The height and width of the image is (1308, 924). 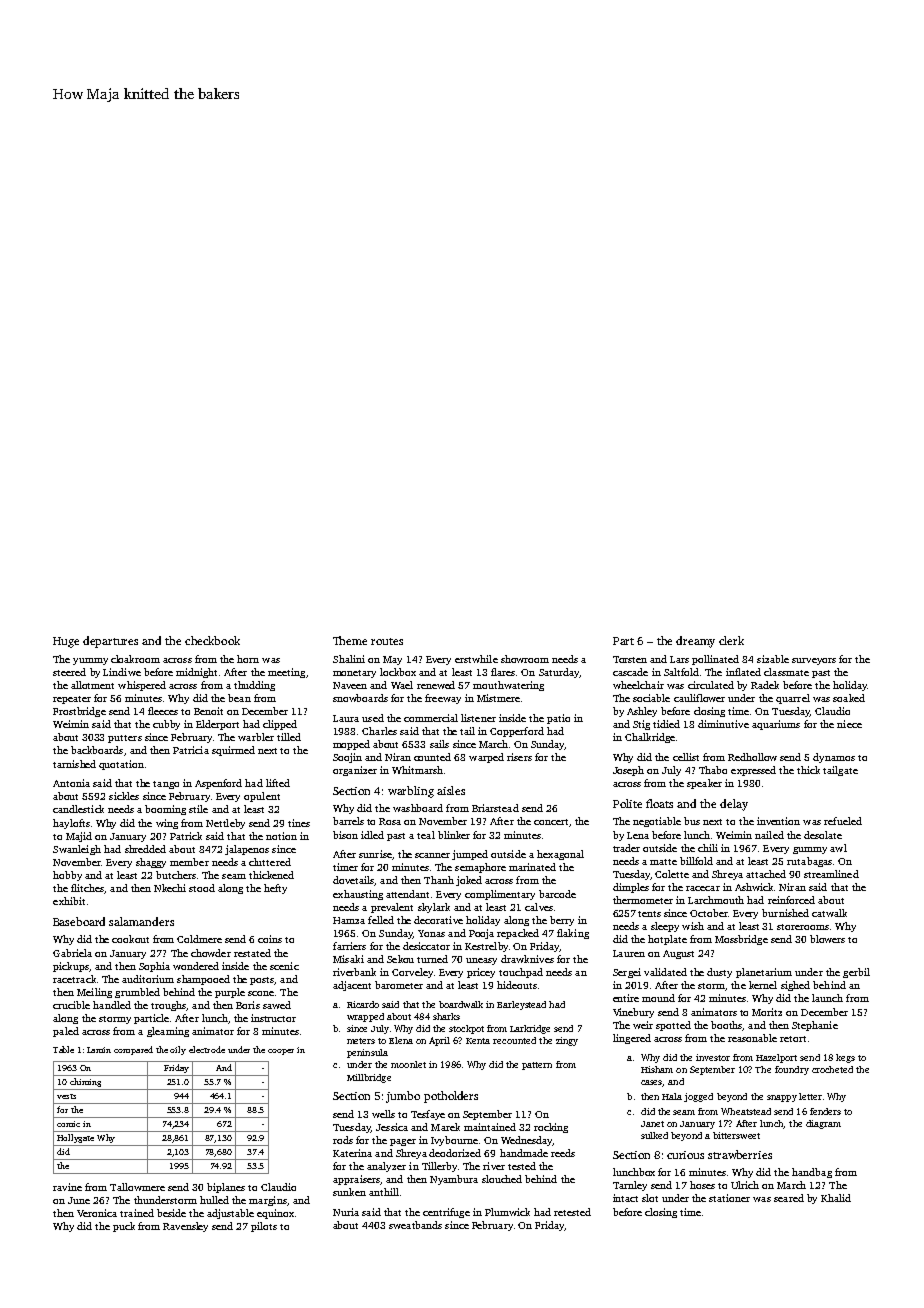 I want to click on billfold, so click(x=696, y=861).
